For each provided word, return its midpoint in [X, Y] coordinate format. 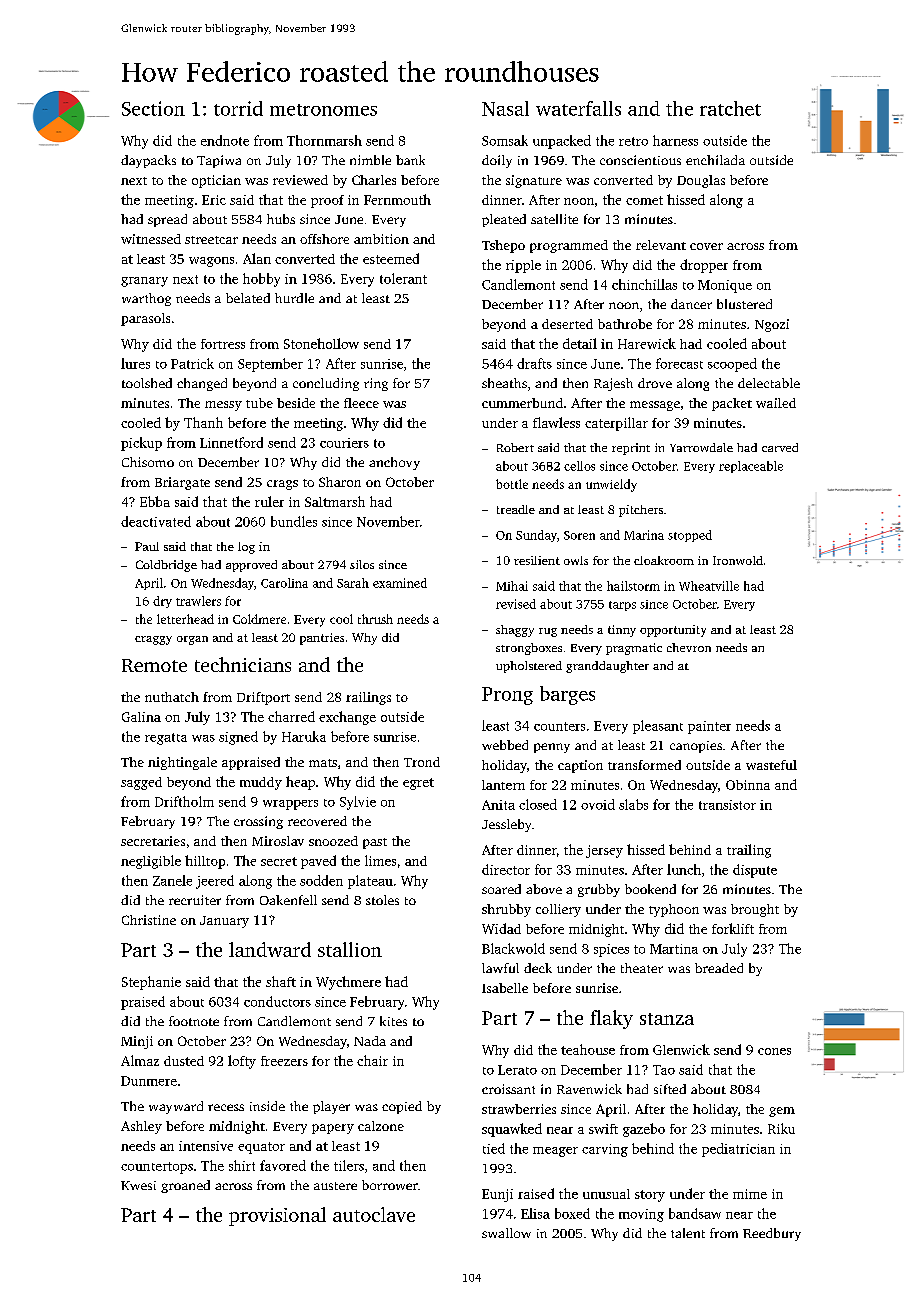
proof [327, 201]
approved [251, 566]
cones [774, 1051]
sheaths [504, 383]
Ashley [141, 1127]
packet [732, 404]
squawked [512, 1130]
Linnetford [231, 442]
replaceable [751, 467]
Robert [515, 447]
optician [216, 181]
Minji [137, 1042]
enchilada [715, 160]
